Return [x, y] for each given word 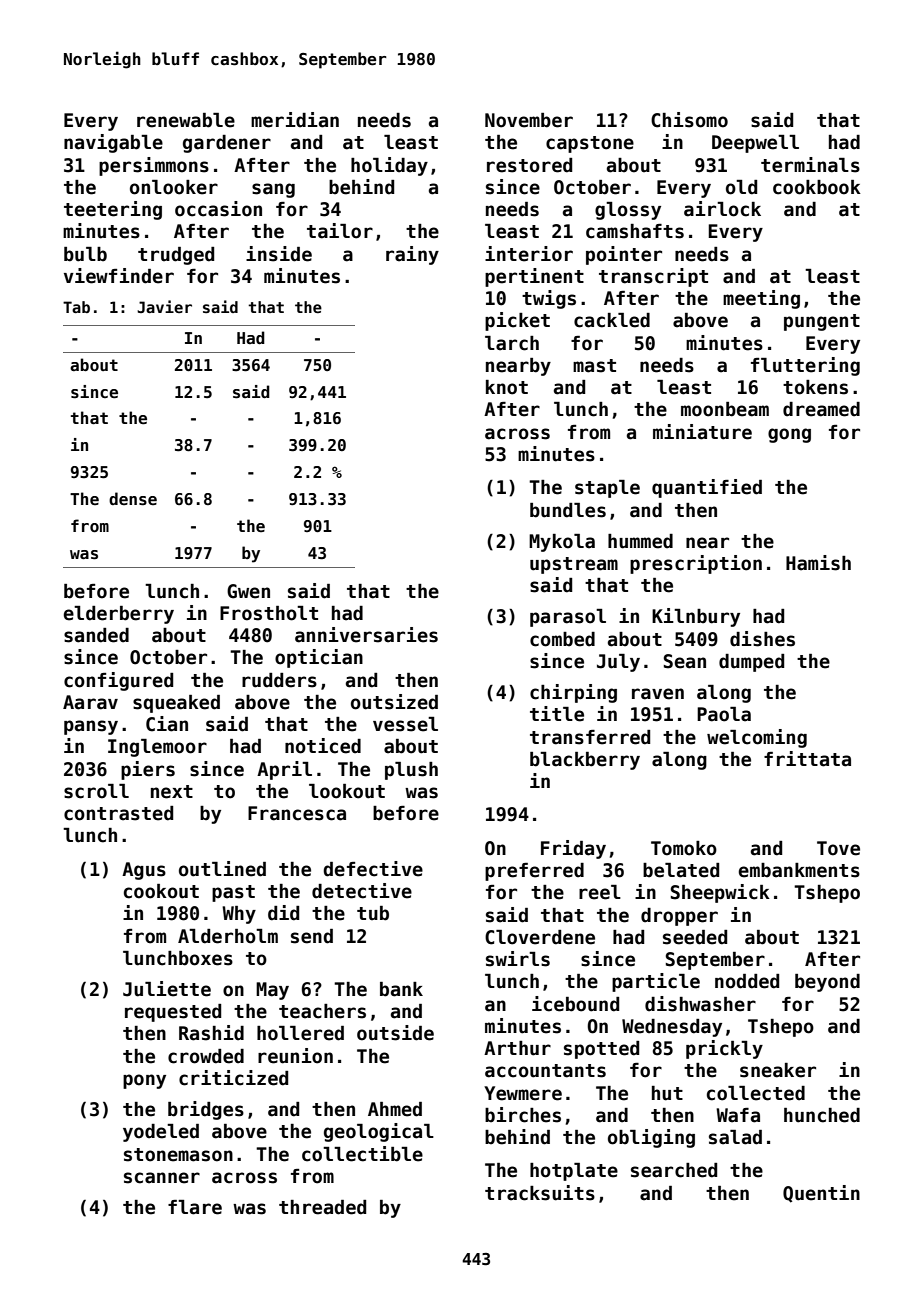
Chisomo [689, 120]
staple [607, 489]
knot [507, 387]
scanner [162, 1178]
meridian [295, 120]
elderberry [119, 615]
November [529, 120]
